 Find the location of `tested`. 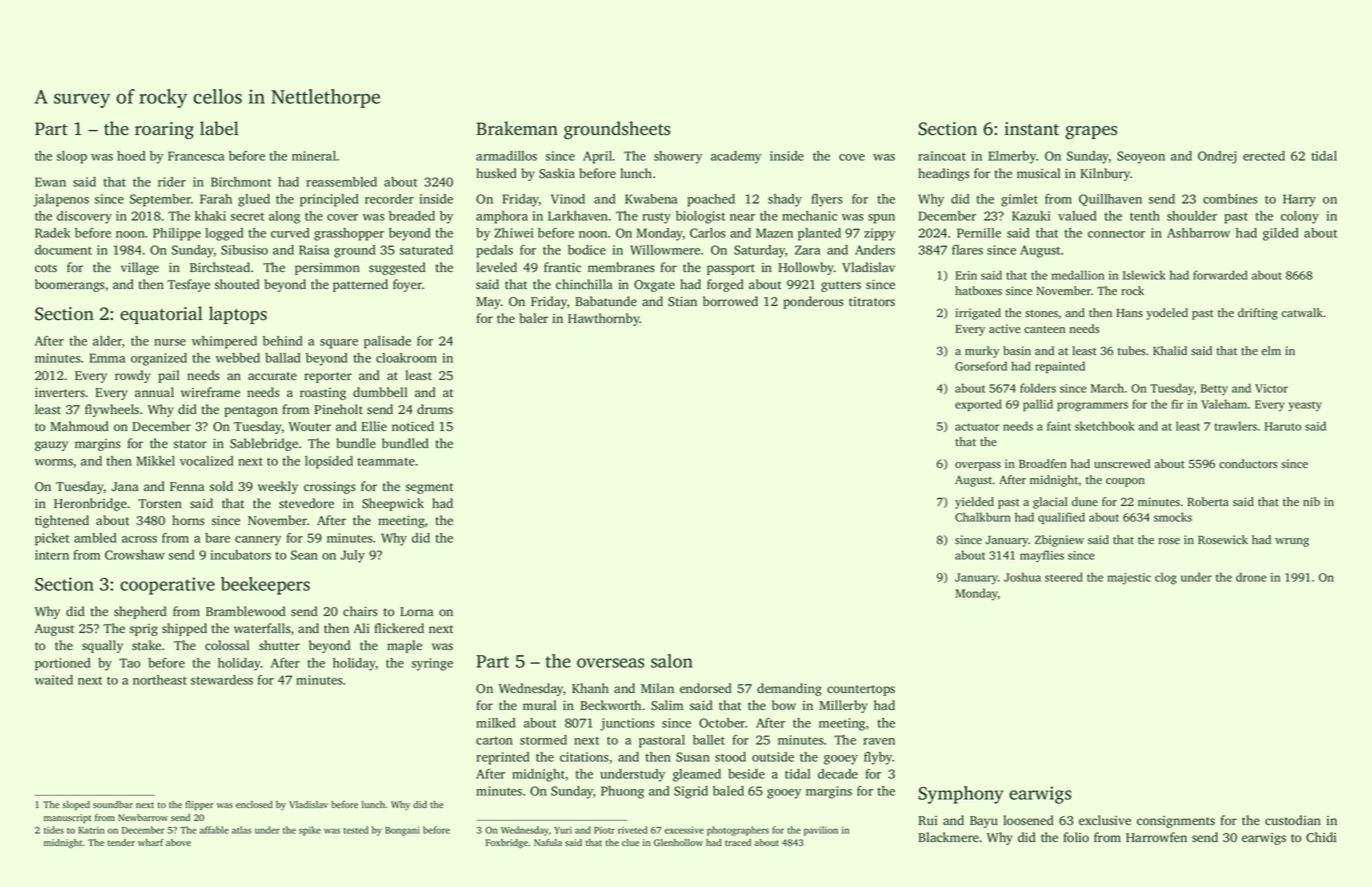

tested is located at coordinates (356, 830).
